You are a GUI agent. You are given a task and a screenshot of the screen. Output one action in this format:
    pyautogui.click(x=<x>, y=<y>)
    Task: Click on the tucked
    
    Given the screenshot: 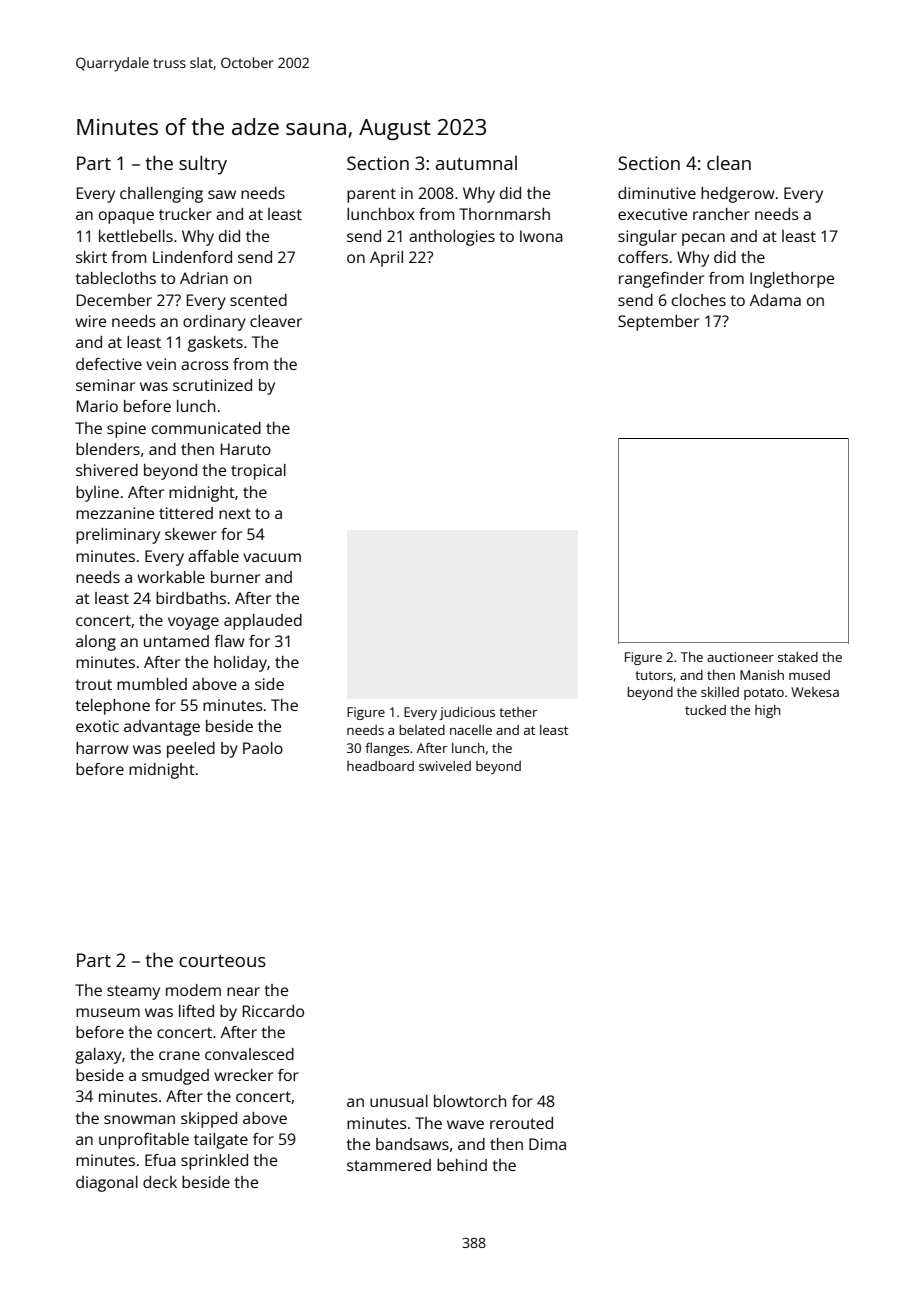 What is the action you would take?
    pyautogui.click(x=705, y=710)
